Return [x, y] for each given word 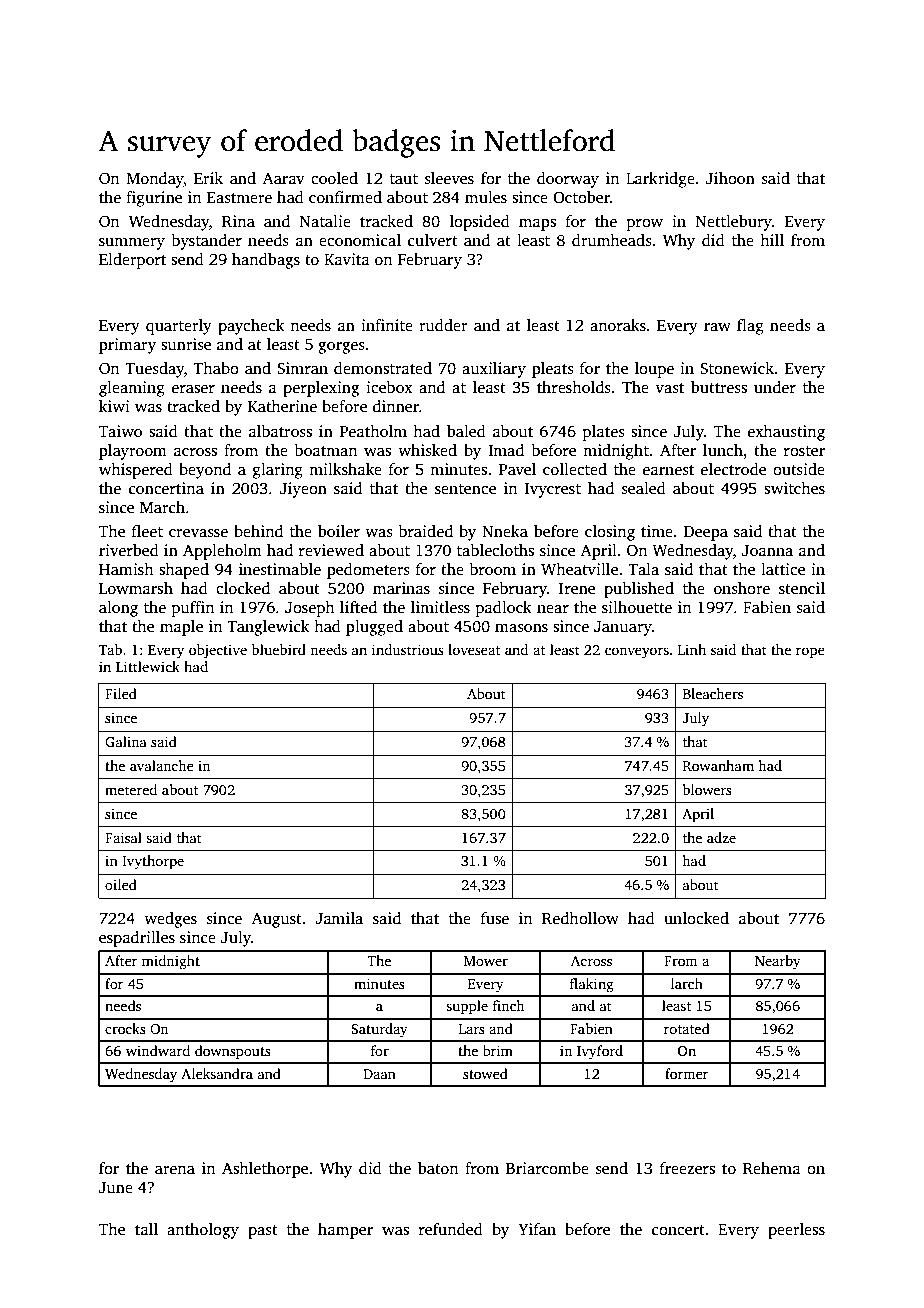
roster [804, 451]
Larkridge [660, 180]
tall [146, 1229]
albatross [280, 431]
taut [404, 179]
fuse [495, 918]
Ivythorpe [153, 862]
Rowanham [718, 765]
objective [218, 651]
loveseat [474, 649]
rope [810, 653]
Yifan [537, 1229]
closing [610, 533]
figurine [154, 199]
